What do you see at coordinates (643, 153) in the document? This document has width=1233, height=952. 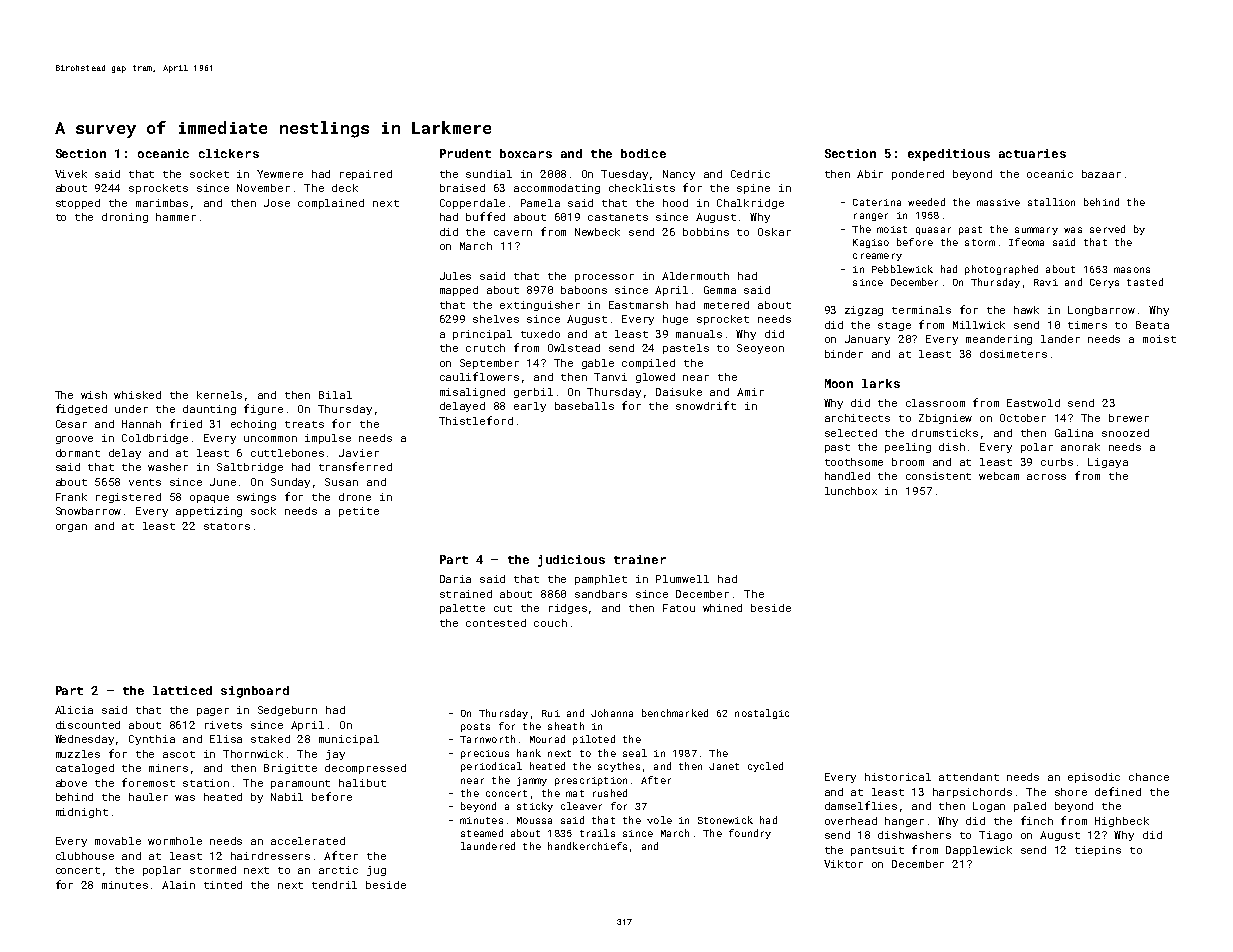 I see `bodice` at bounding box center [643, 153].
